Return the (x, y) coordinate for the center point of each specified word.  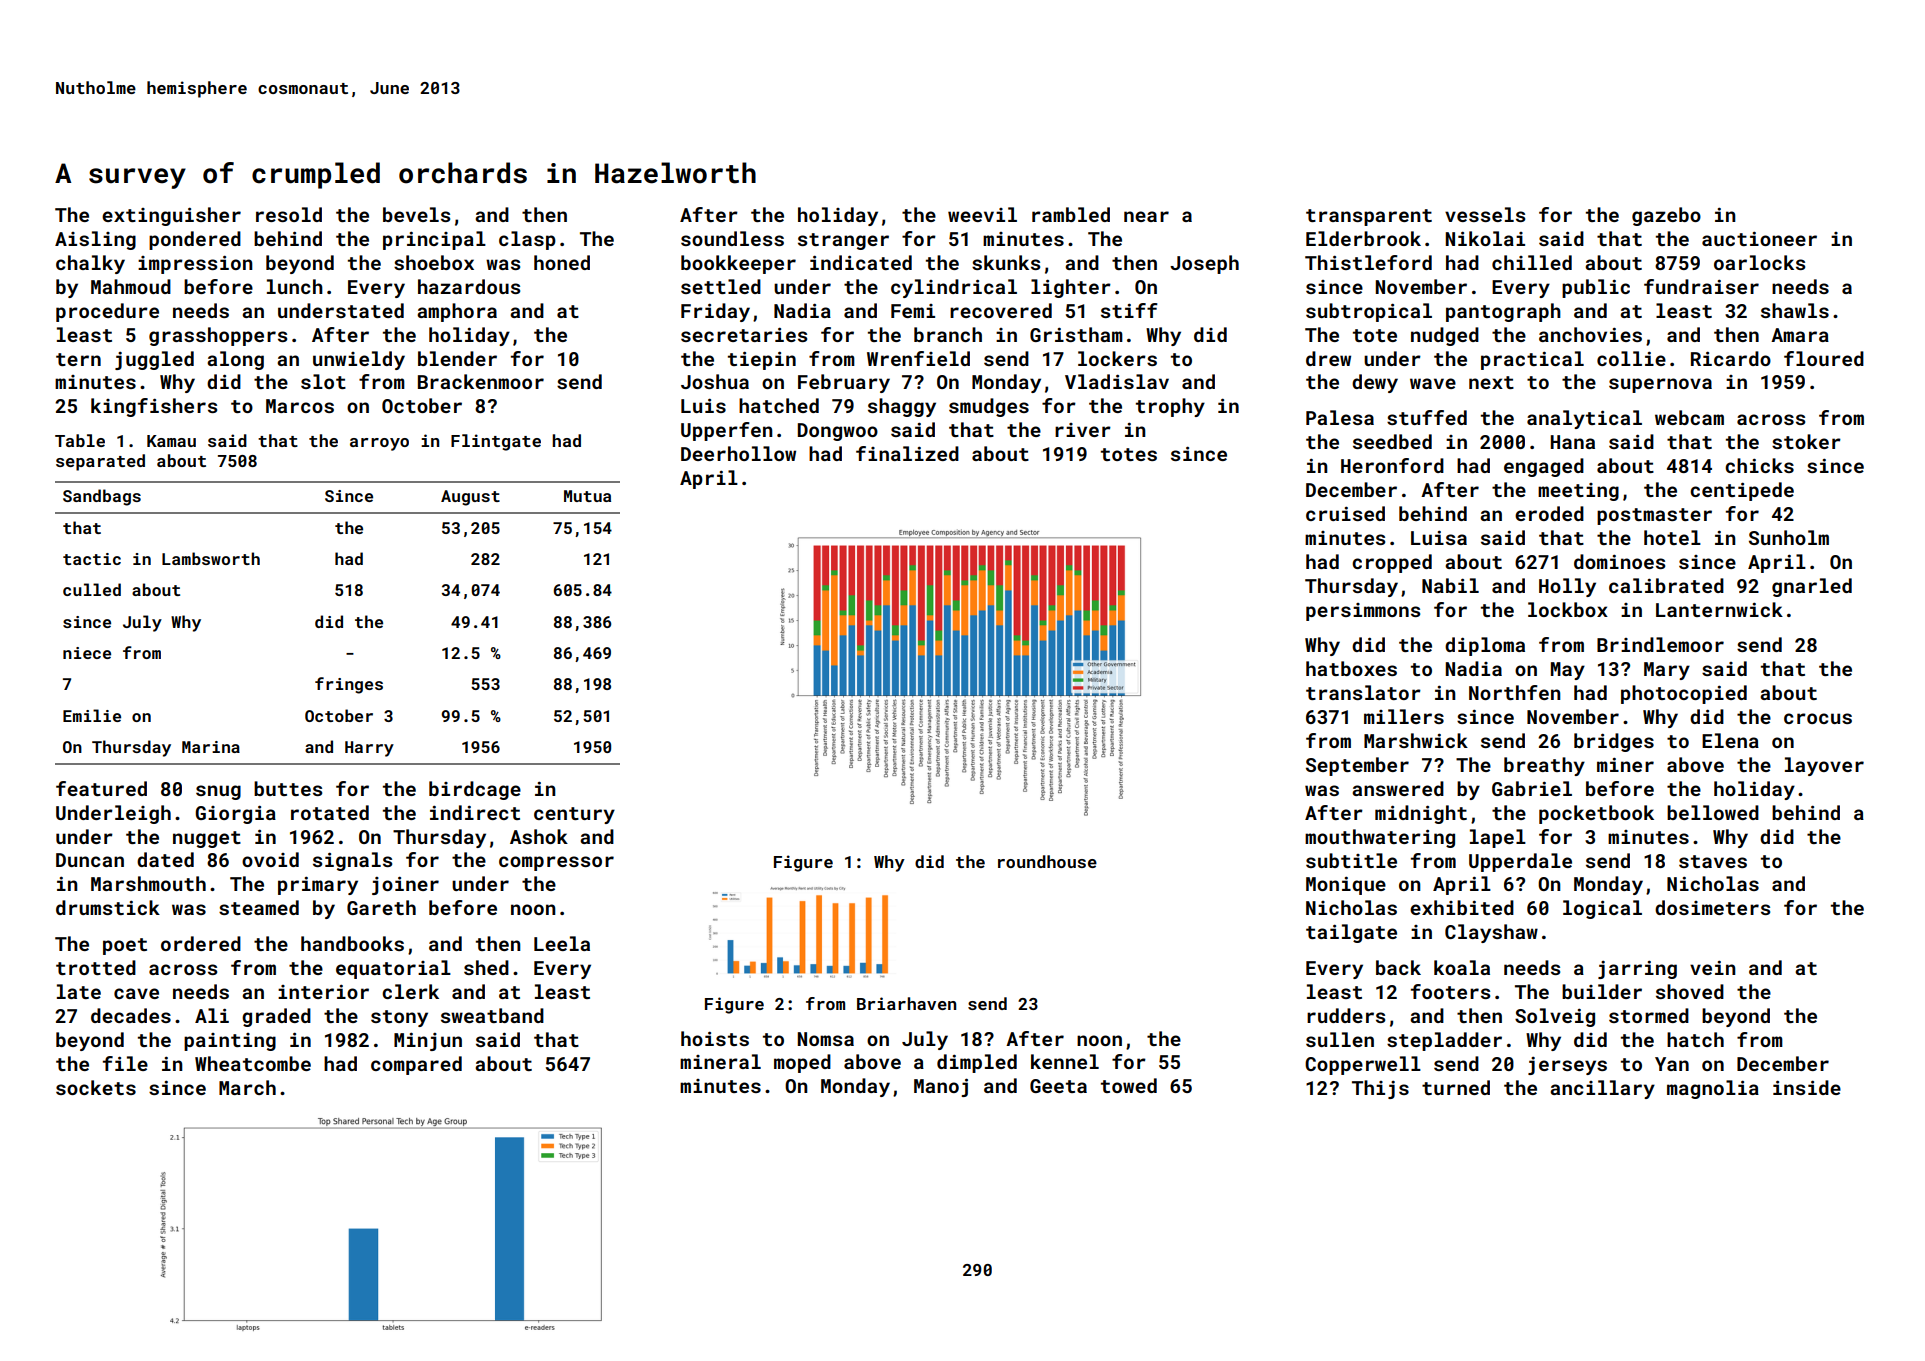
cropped (1392, 563)
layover (1824, 766)
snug (218, 792)
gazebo (1666, 216)
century (574, 815)
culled (92, 589)
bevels (416, 214)
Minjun (428, 1042)
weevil (982, 214)
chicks (1759, 465)
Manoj (941, 1087)
